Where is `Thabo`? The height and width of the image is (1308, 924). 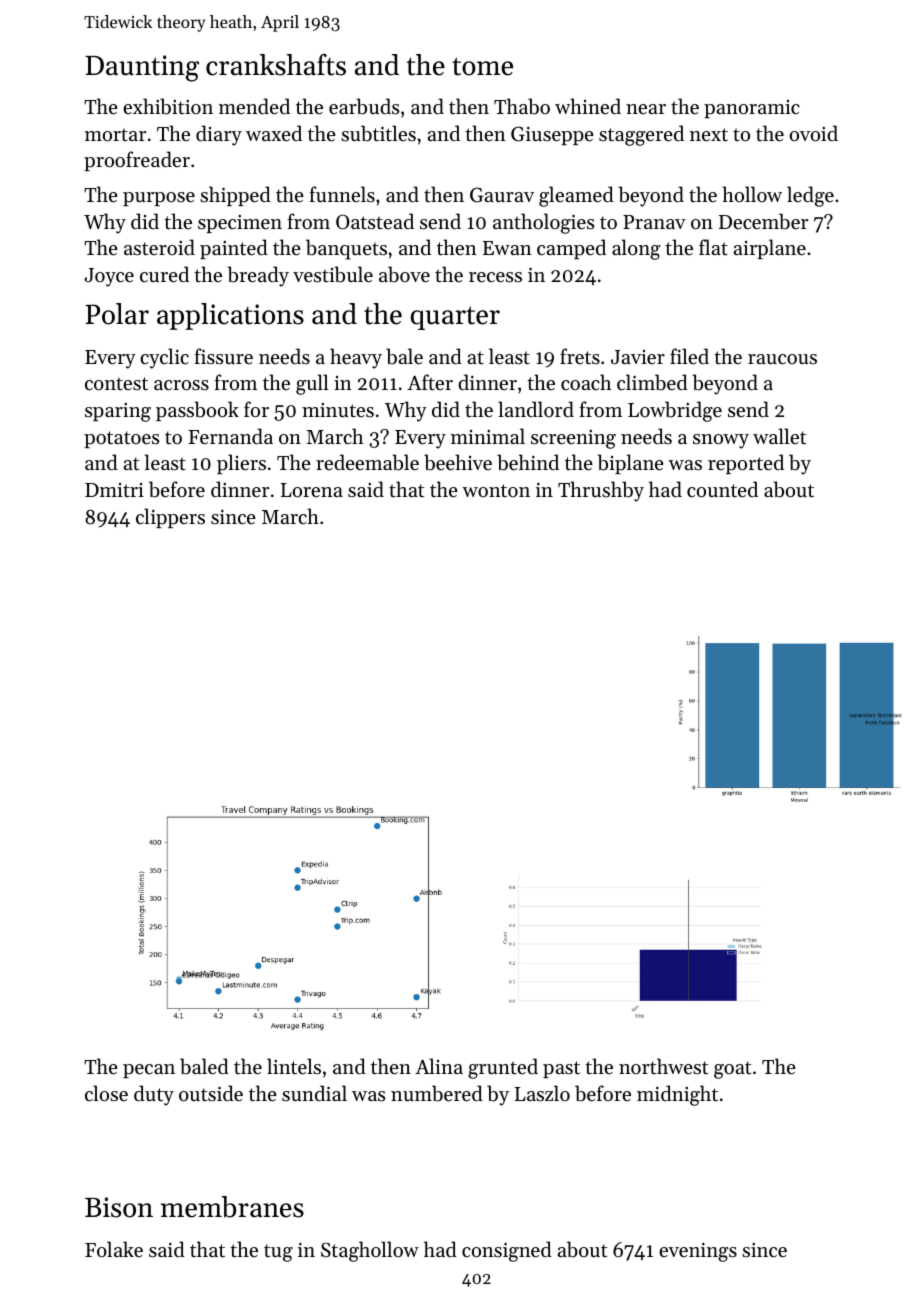 Thabo is located at coordinates (522, 106).
